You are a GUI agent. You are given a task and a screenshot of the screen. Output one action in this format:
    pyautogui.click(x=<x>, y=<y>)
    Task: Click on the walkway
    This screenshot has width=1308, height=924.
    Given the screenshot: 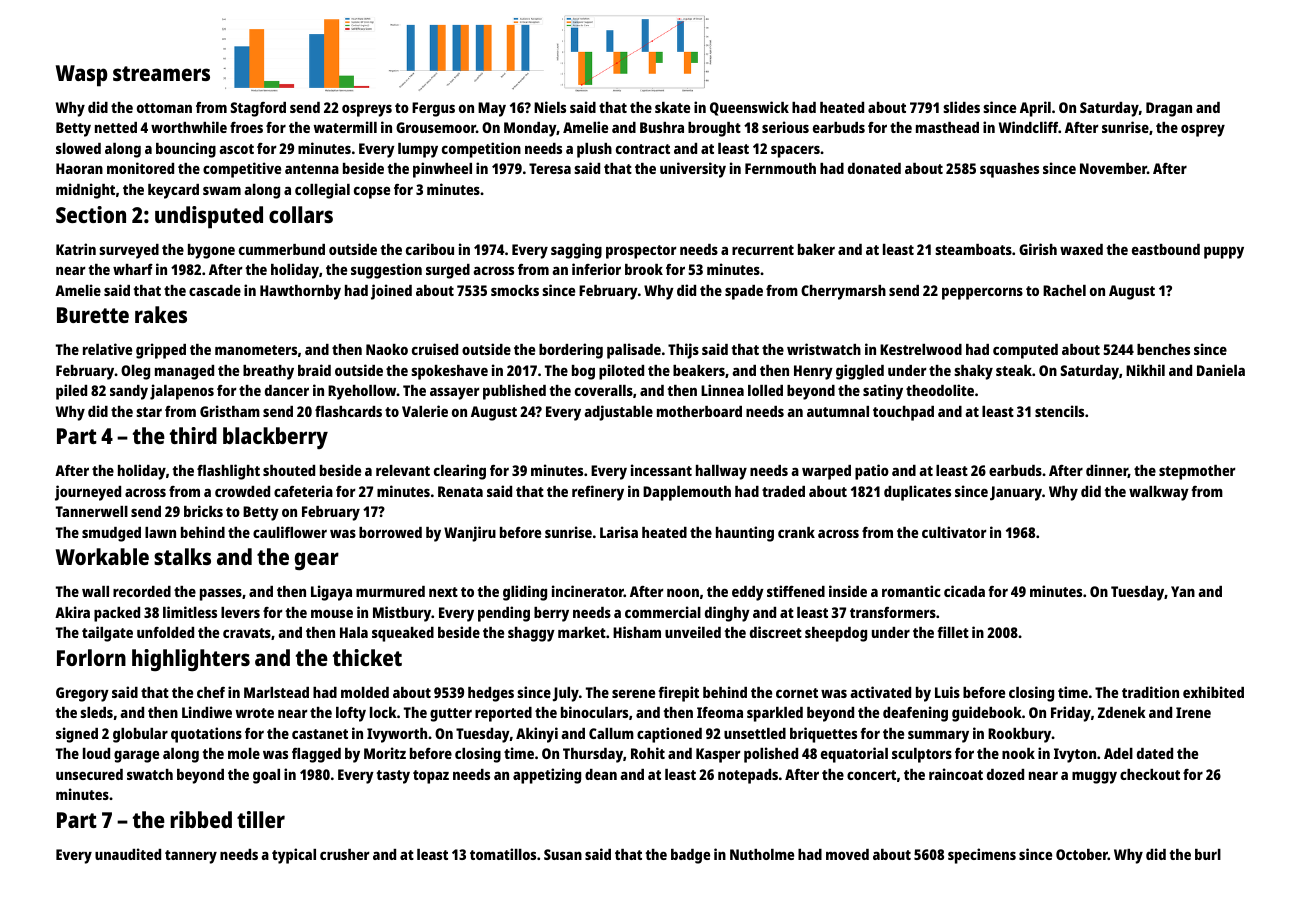 What is the action you would take?
    pyautogui.click(x=1159, y=493)
